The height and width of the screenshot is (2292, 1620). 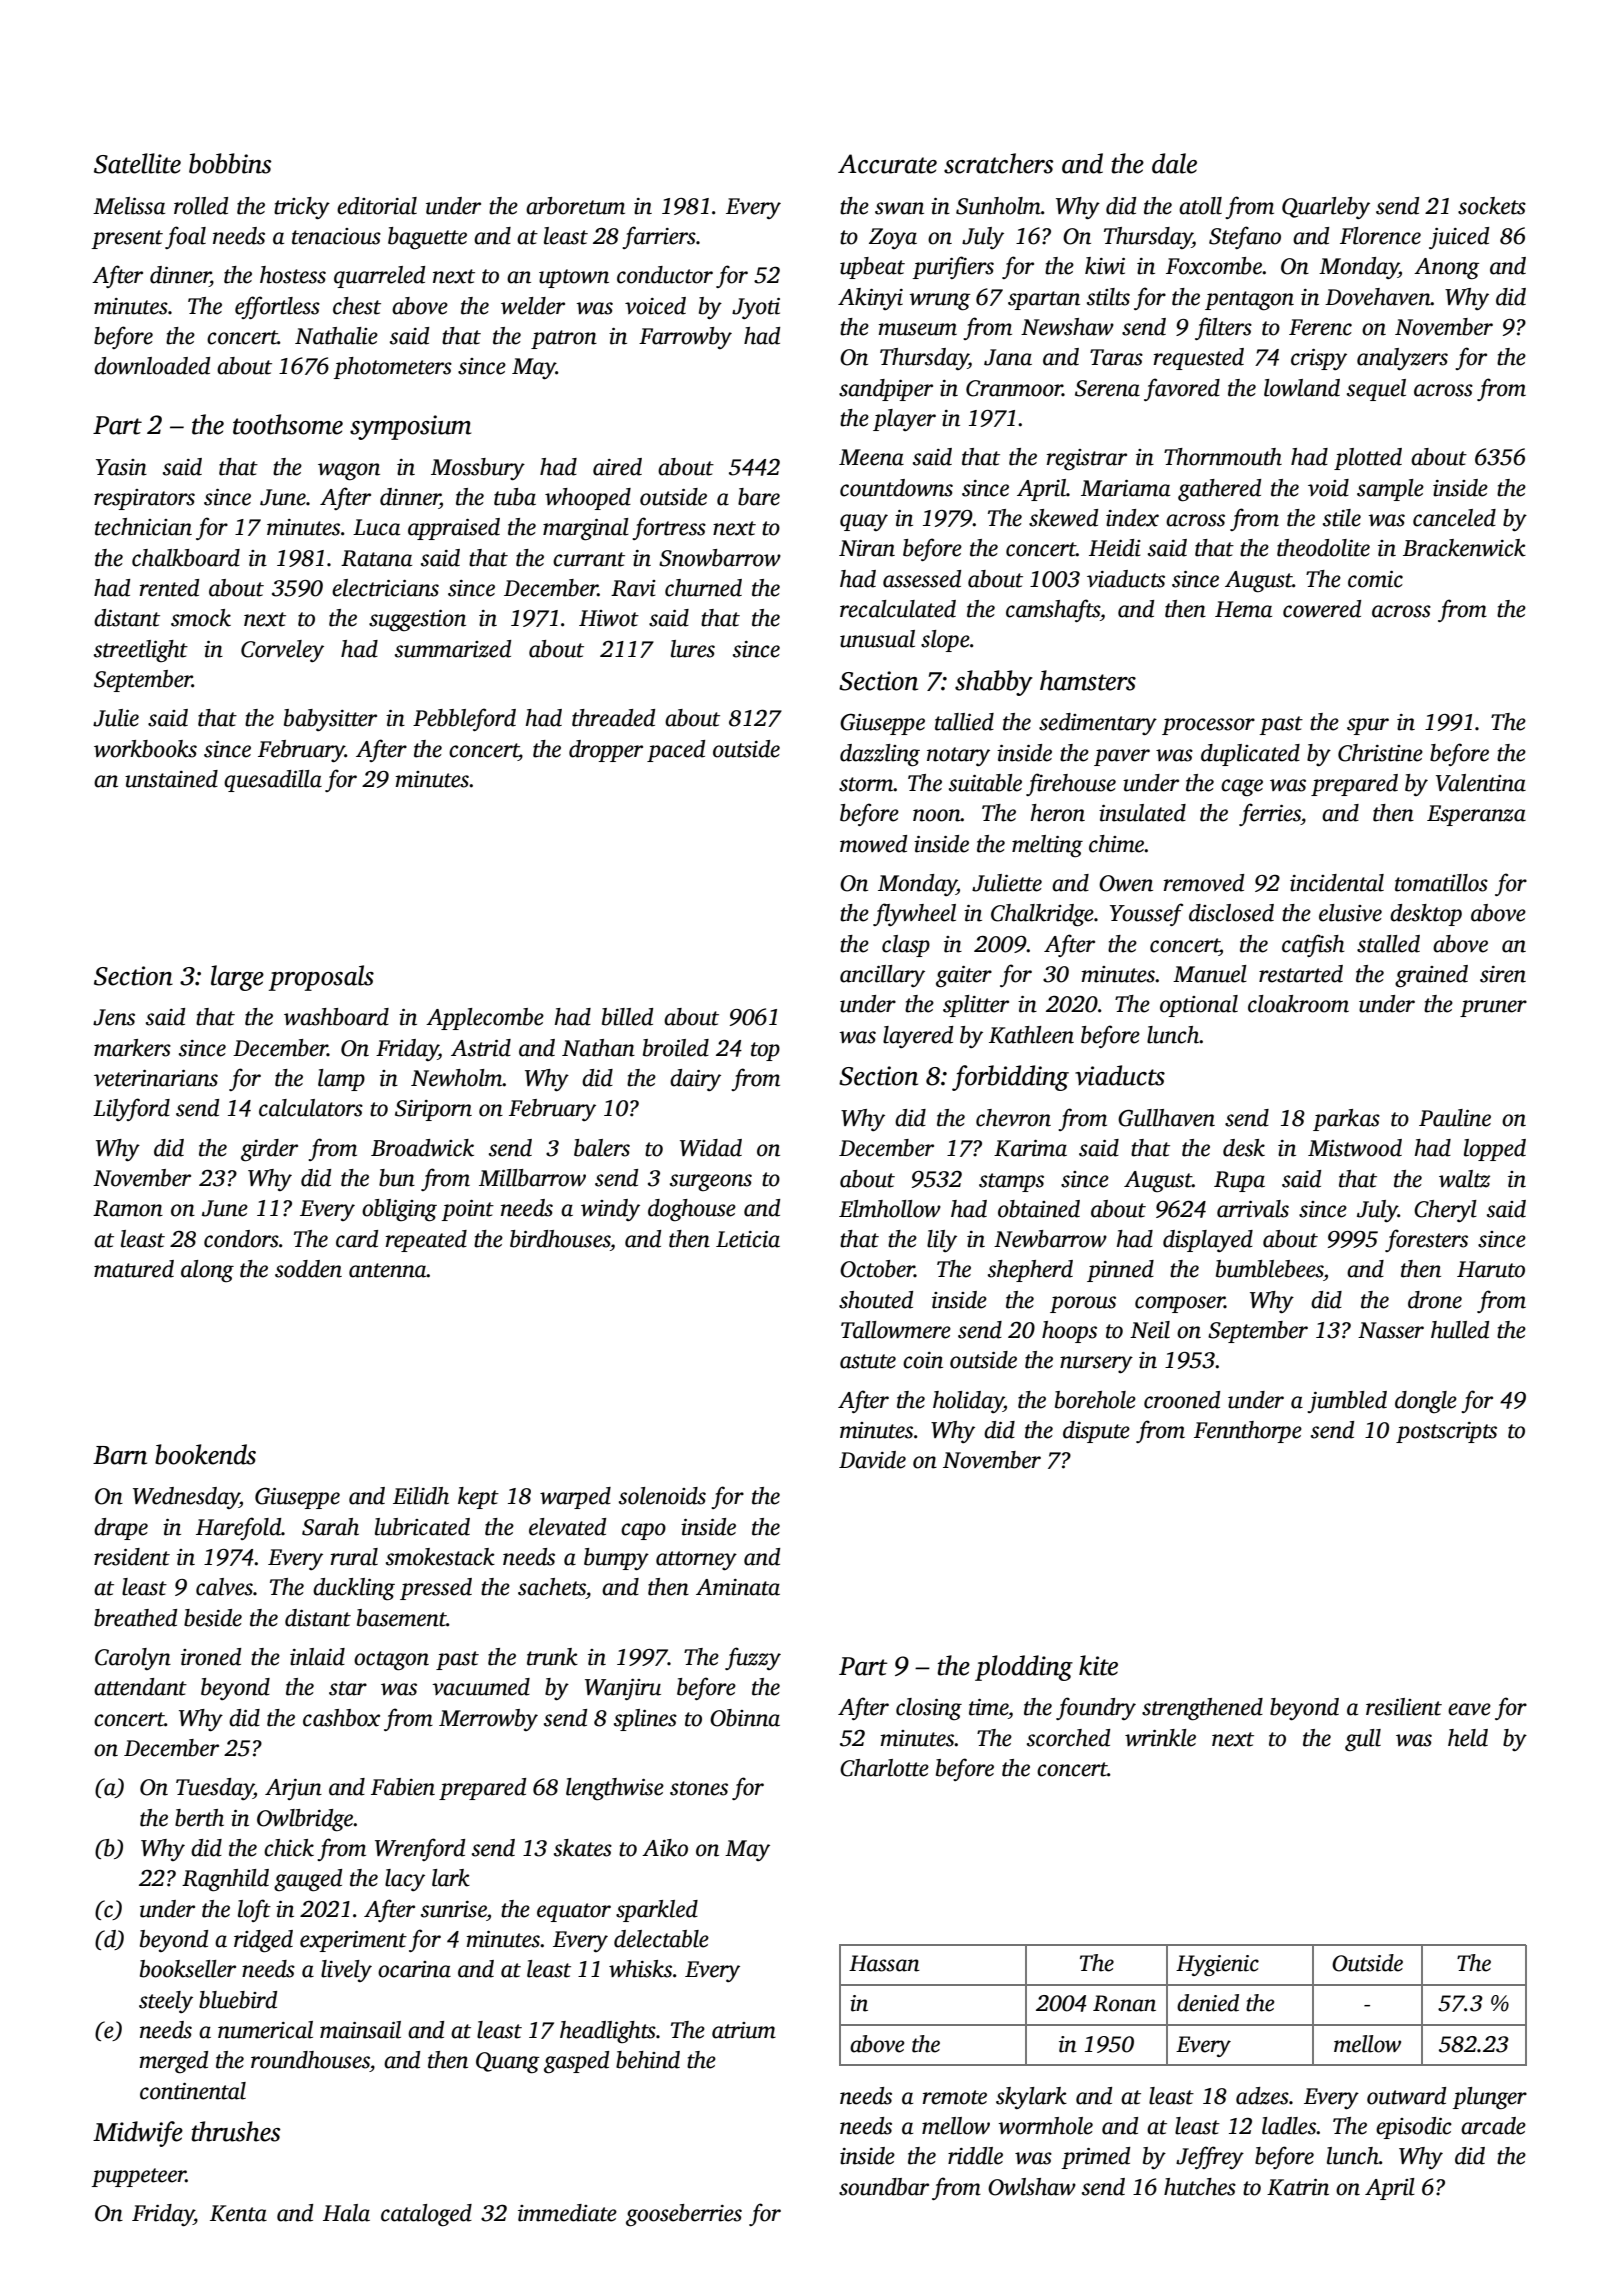 What do you see at coordinates (1322, 609) in the screenshot?
I see `cowered` at bounding box center [1322, 609].
